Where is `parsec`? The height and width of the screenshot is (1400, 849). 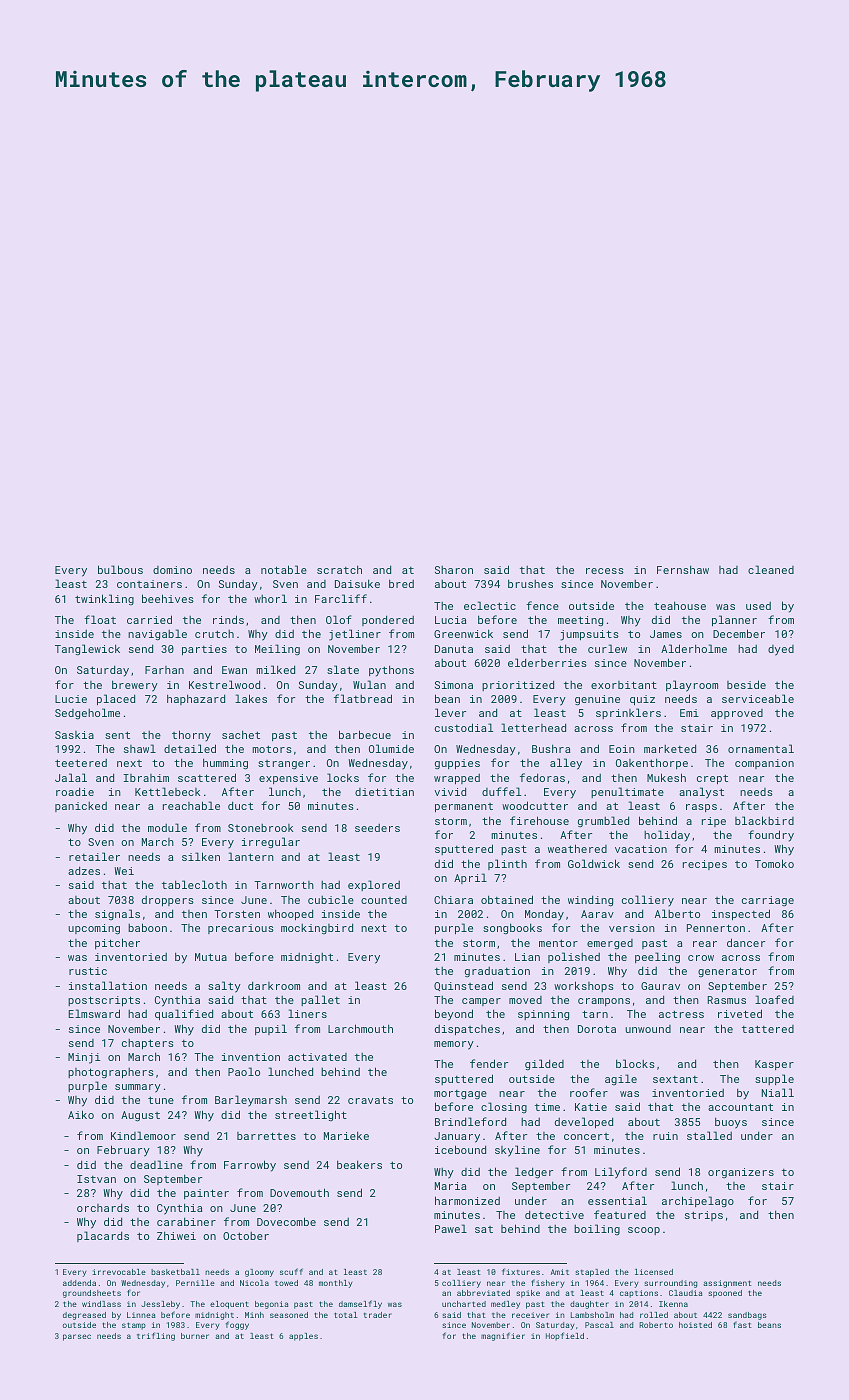 parsec is located at coordinates (77, 1337).
